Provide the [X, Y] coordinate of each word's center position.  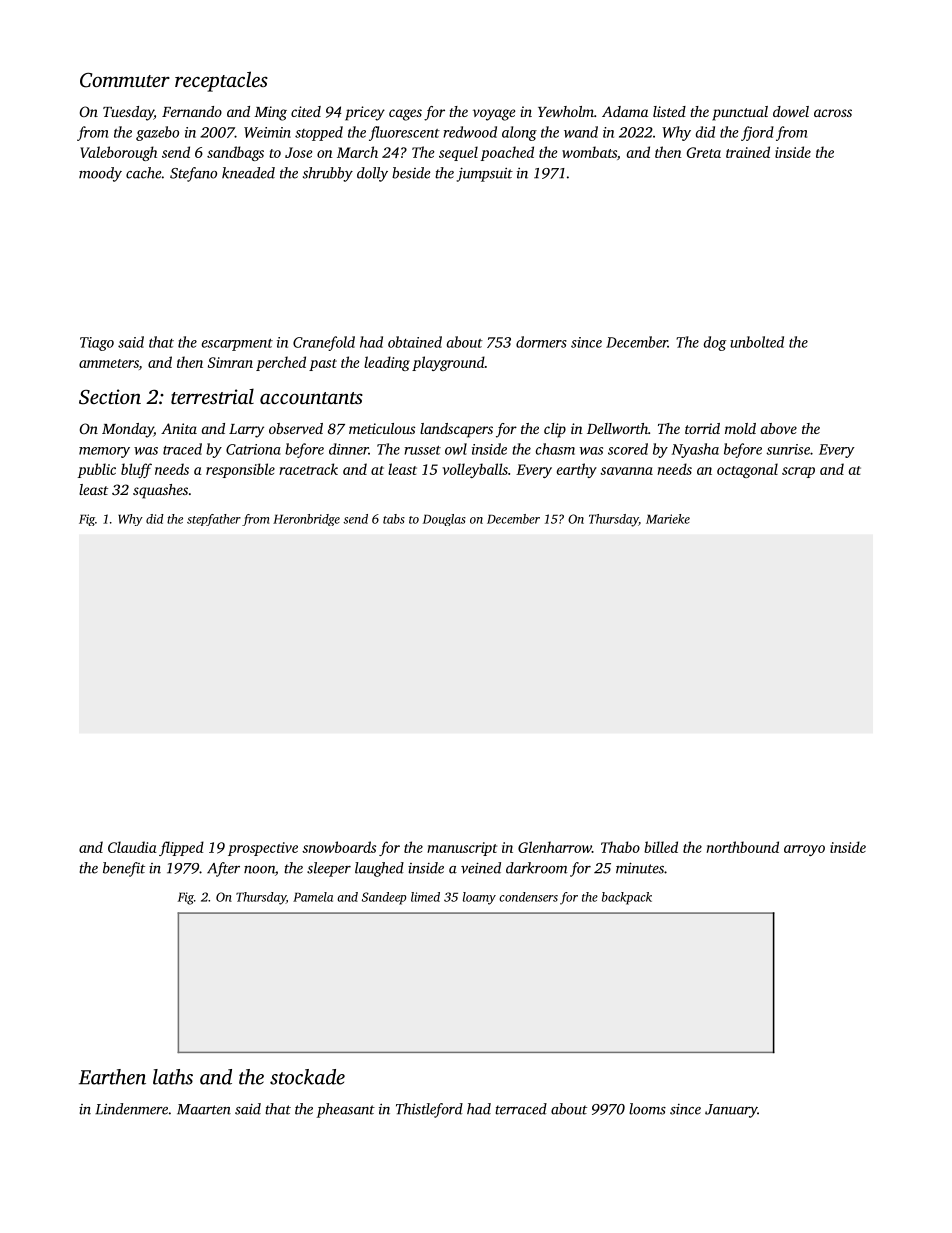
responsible [240, 470]
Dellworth [617, 428]
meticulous [382, 428]
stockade [307, 1077]
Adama [625, 111]
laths [173, 1077]
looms [647, 1109]
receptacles [221, 81]
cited [306, 111]
